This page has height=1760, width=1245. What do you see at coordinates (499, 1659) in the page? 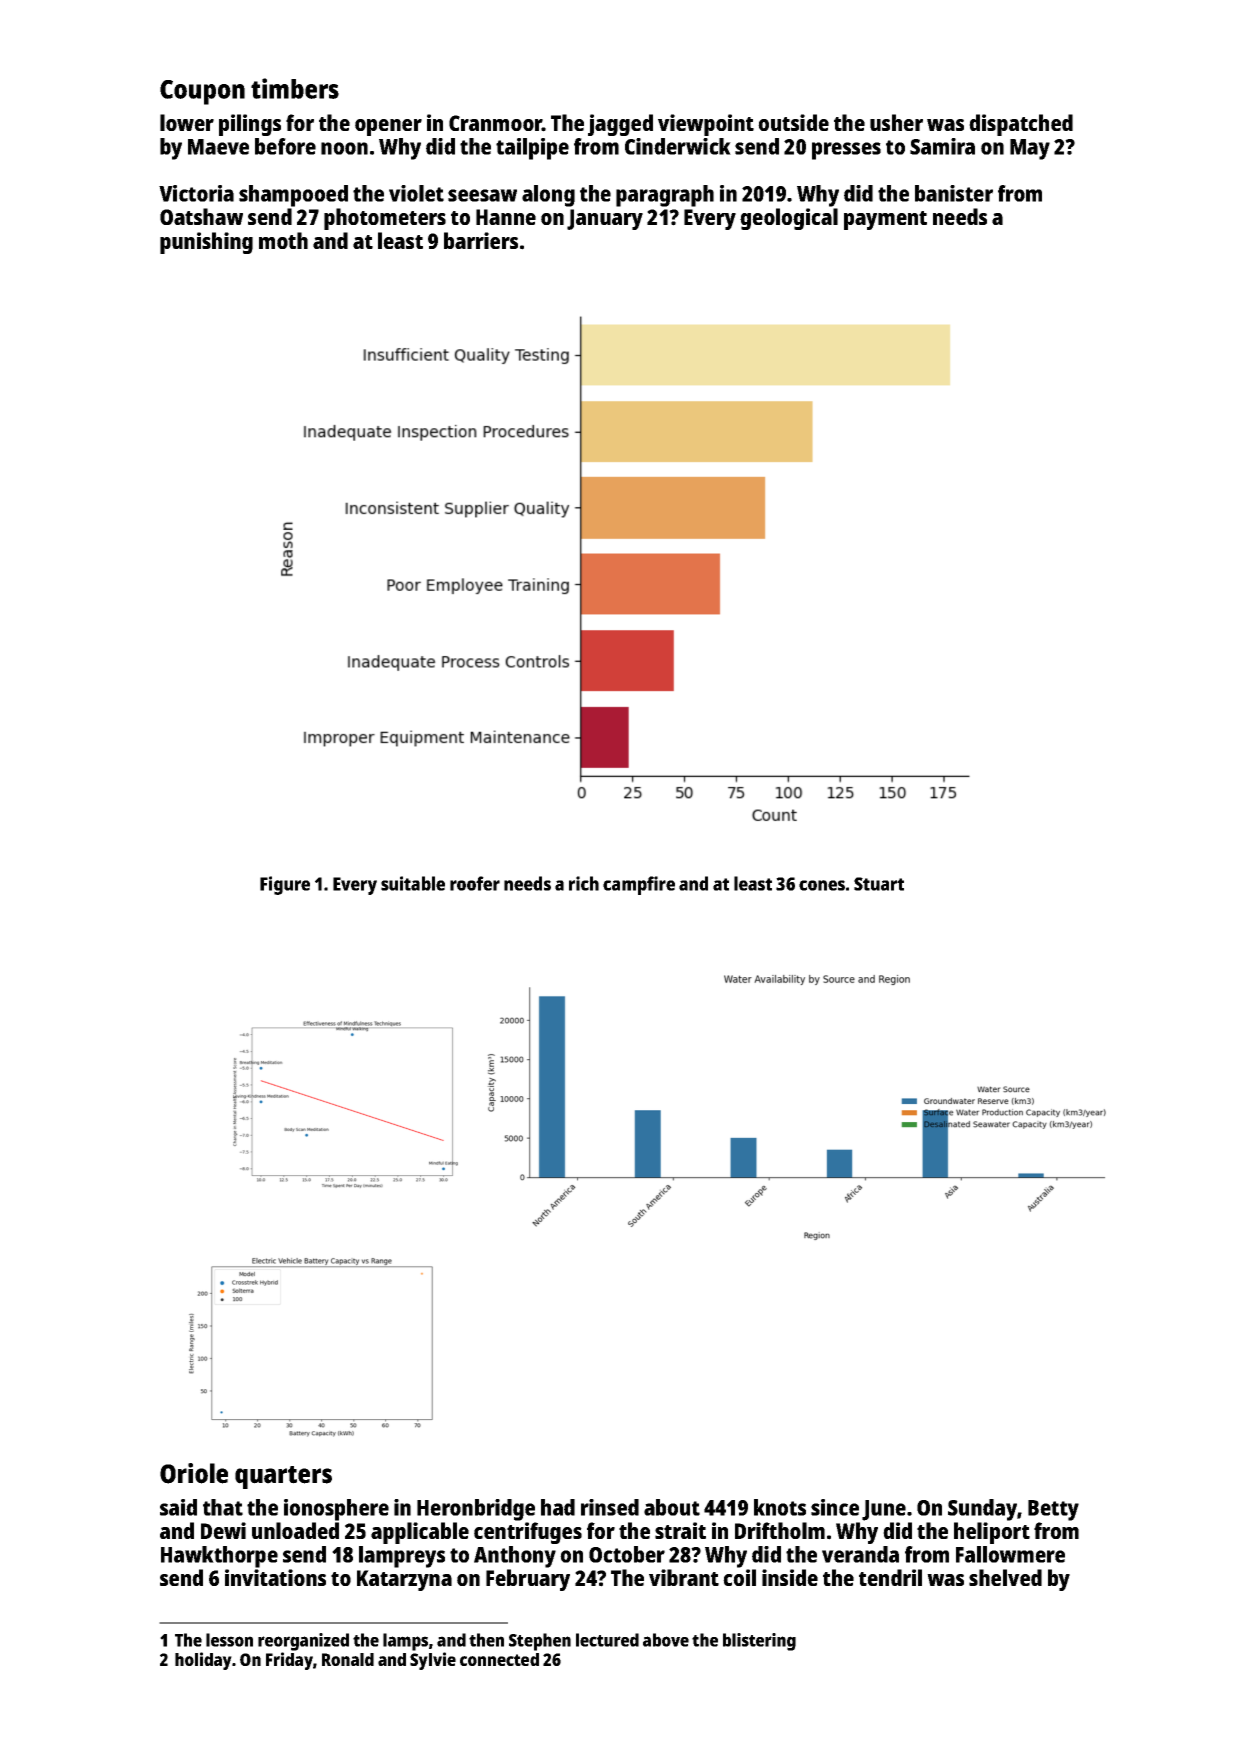
I see `connected` at bounding box center [499, 1659].
